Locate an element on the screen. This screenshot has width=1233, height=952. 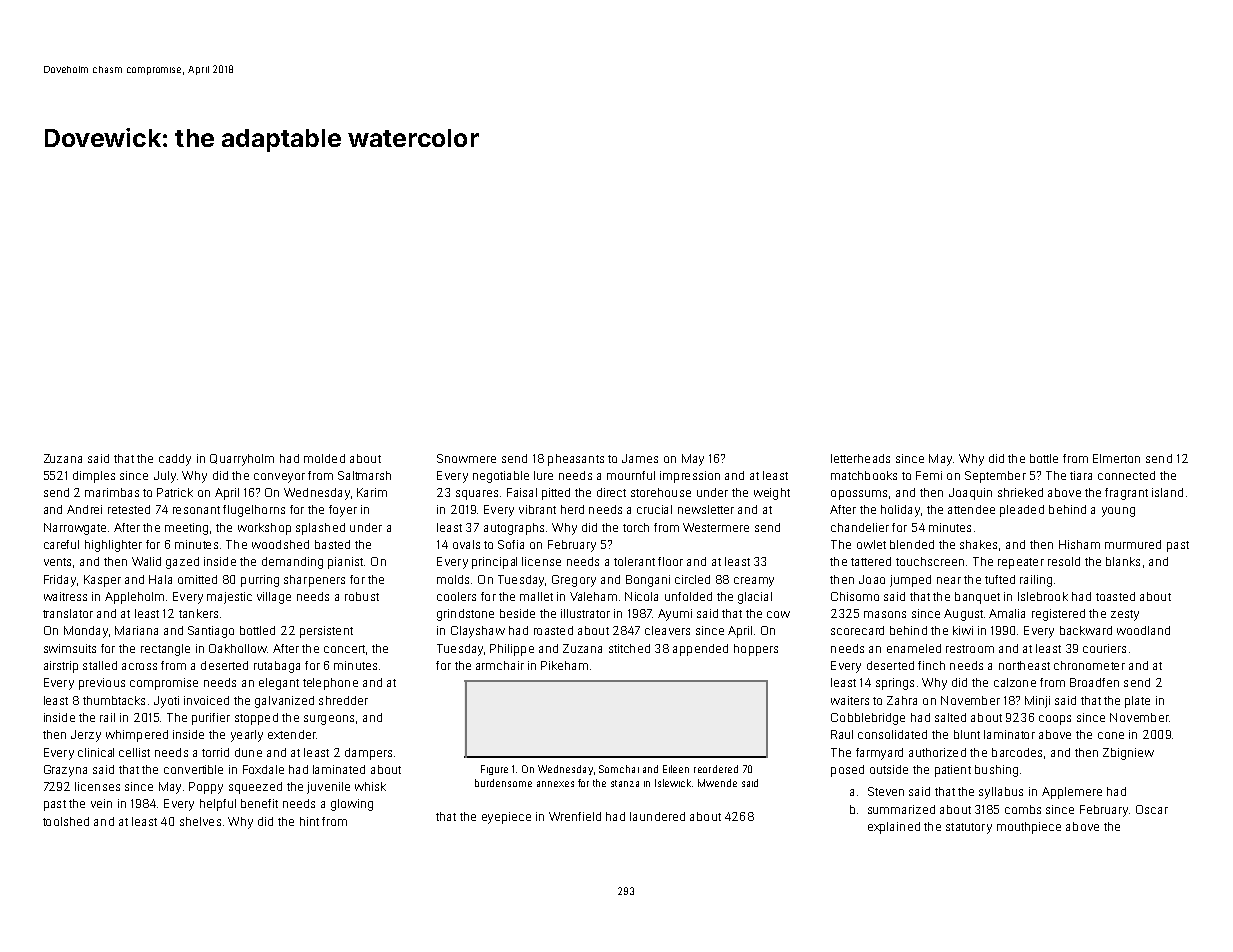
waitress is located at coordinates (65, 596).
